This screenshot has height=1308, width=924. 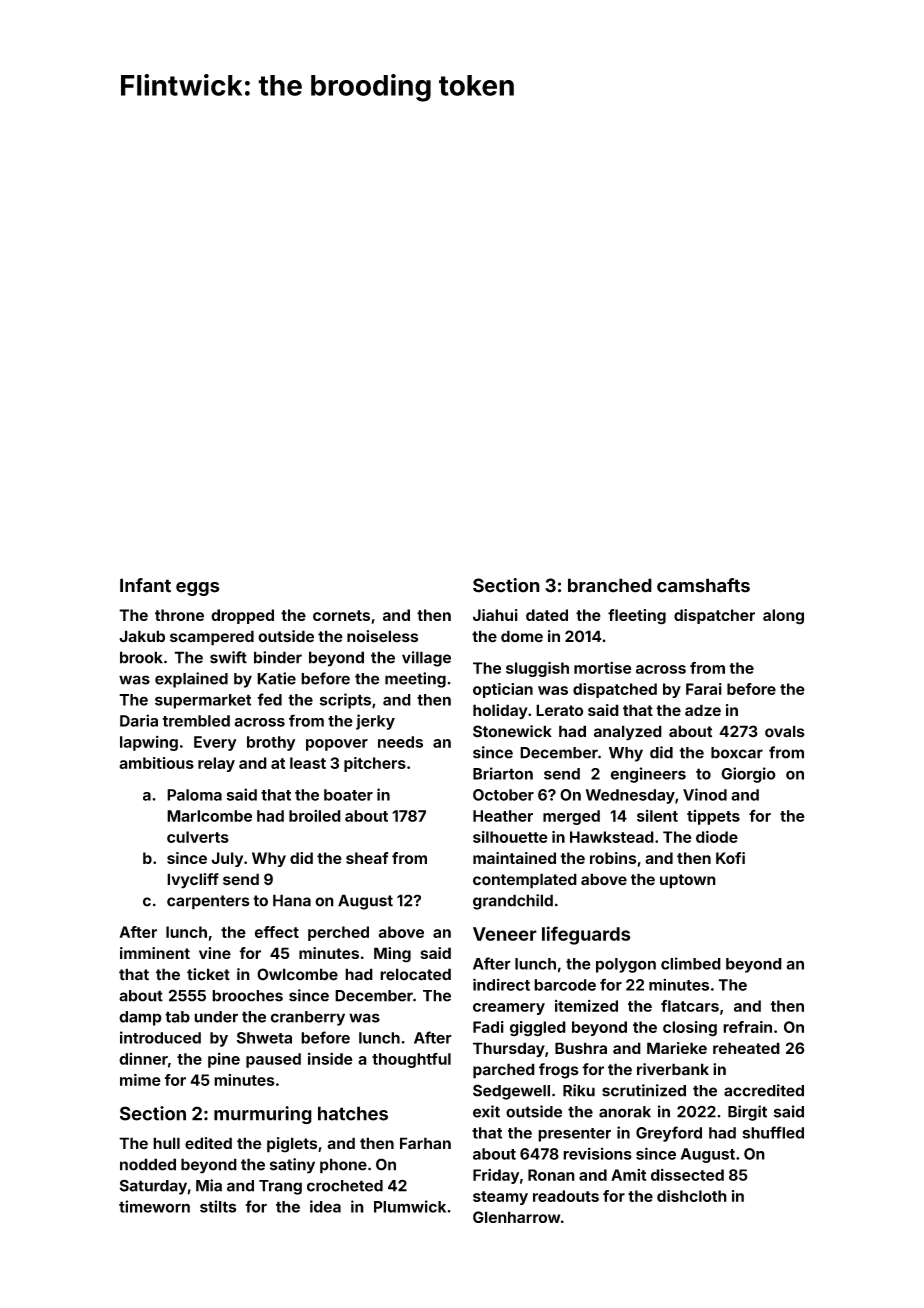 What do you see at coordinates (410, 1206) in the screenshot?
I see `Plumwick` at bounding box center [410, 1206].
